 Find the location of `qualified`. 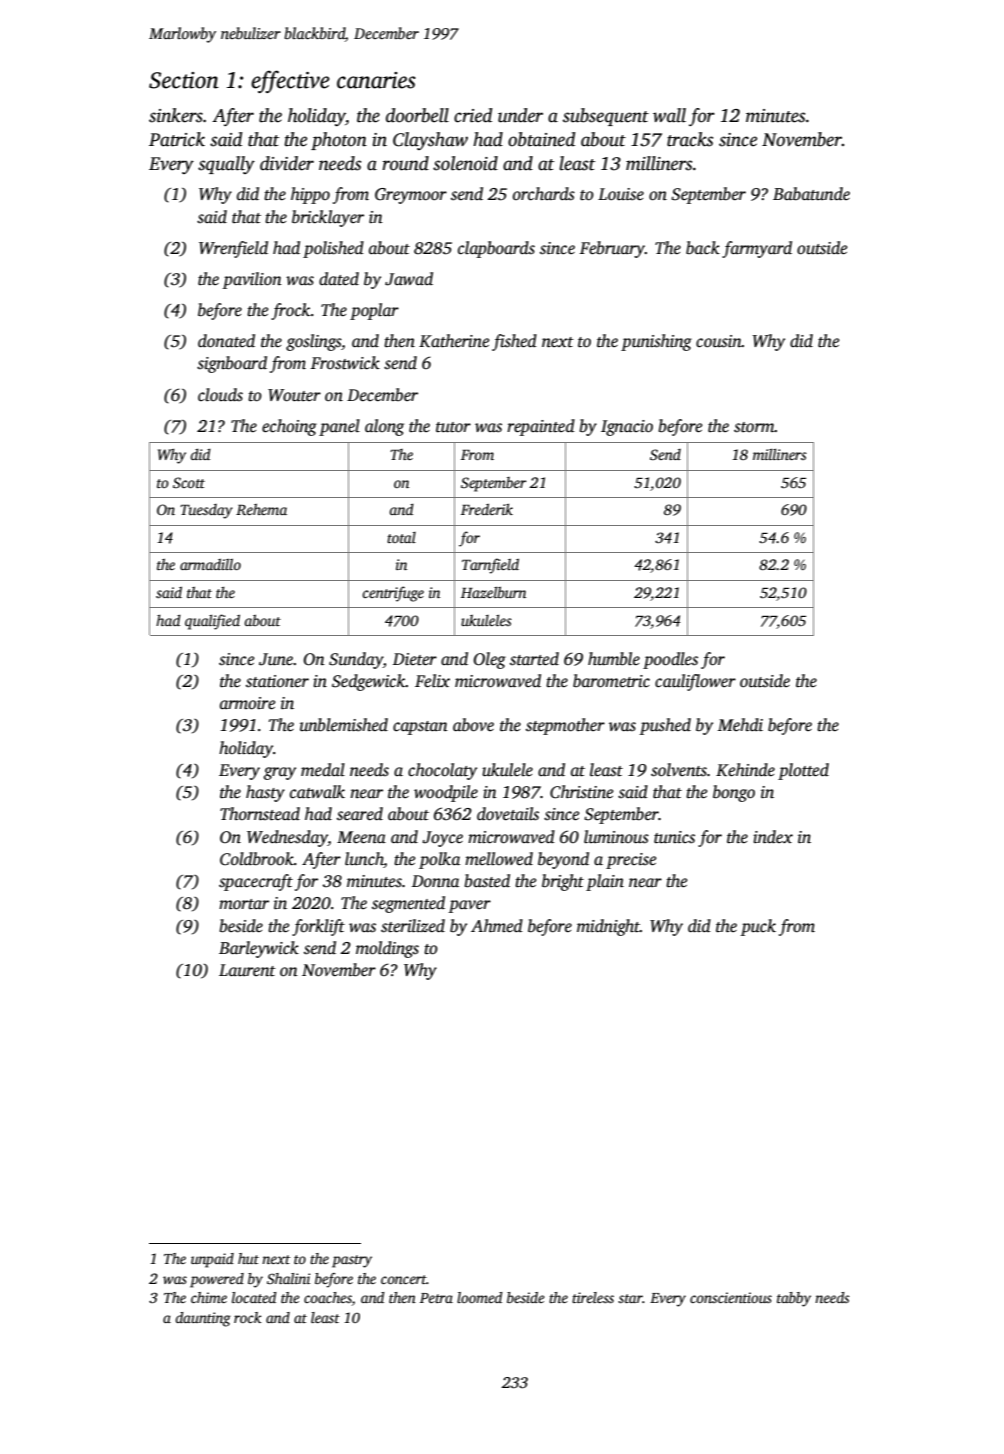

qualified is located at coordinates (212, 622).
